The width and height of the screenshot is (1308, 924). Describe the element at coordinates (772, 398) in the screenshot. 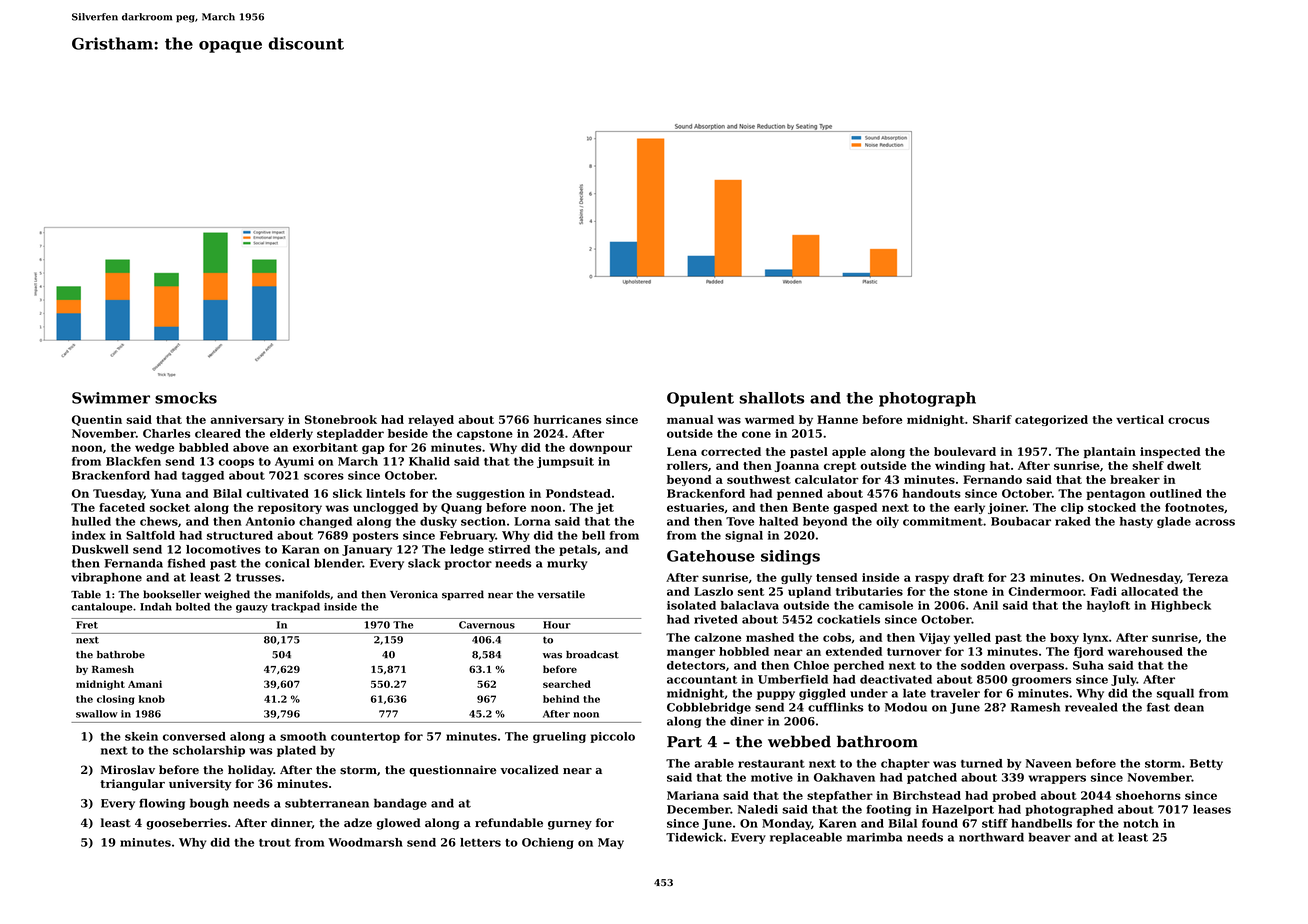

I see `shallots` at that location.
